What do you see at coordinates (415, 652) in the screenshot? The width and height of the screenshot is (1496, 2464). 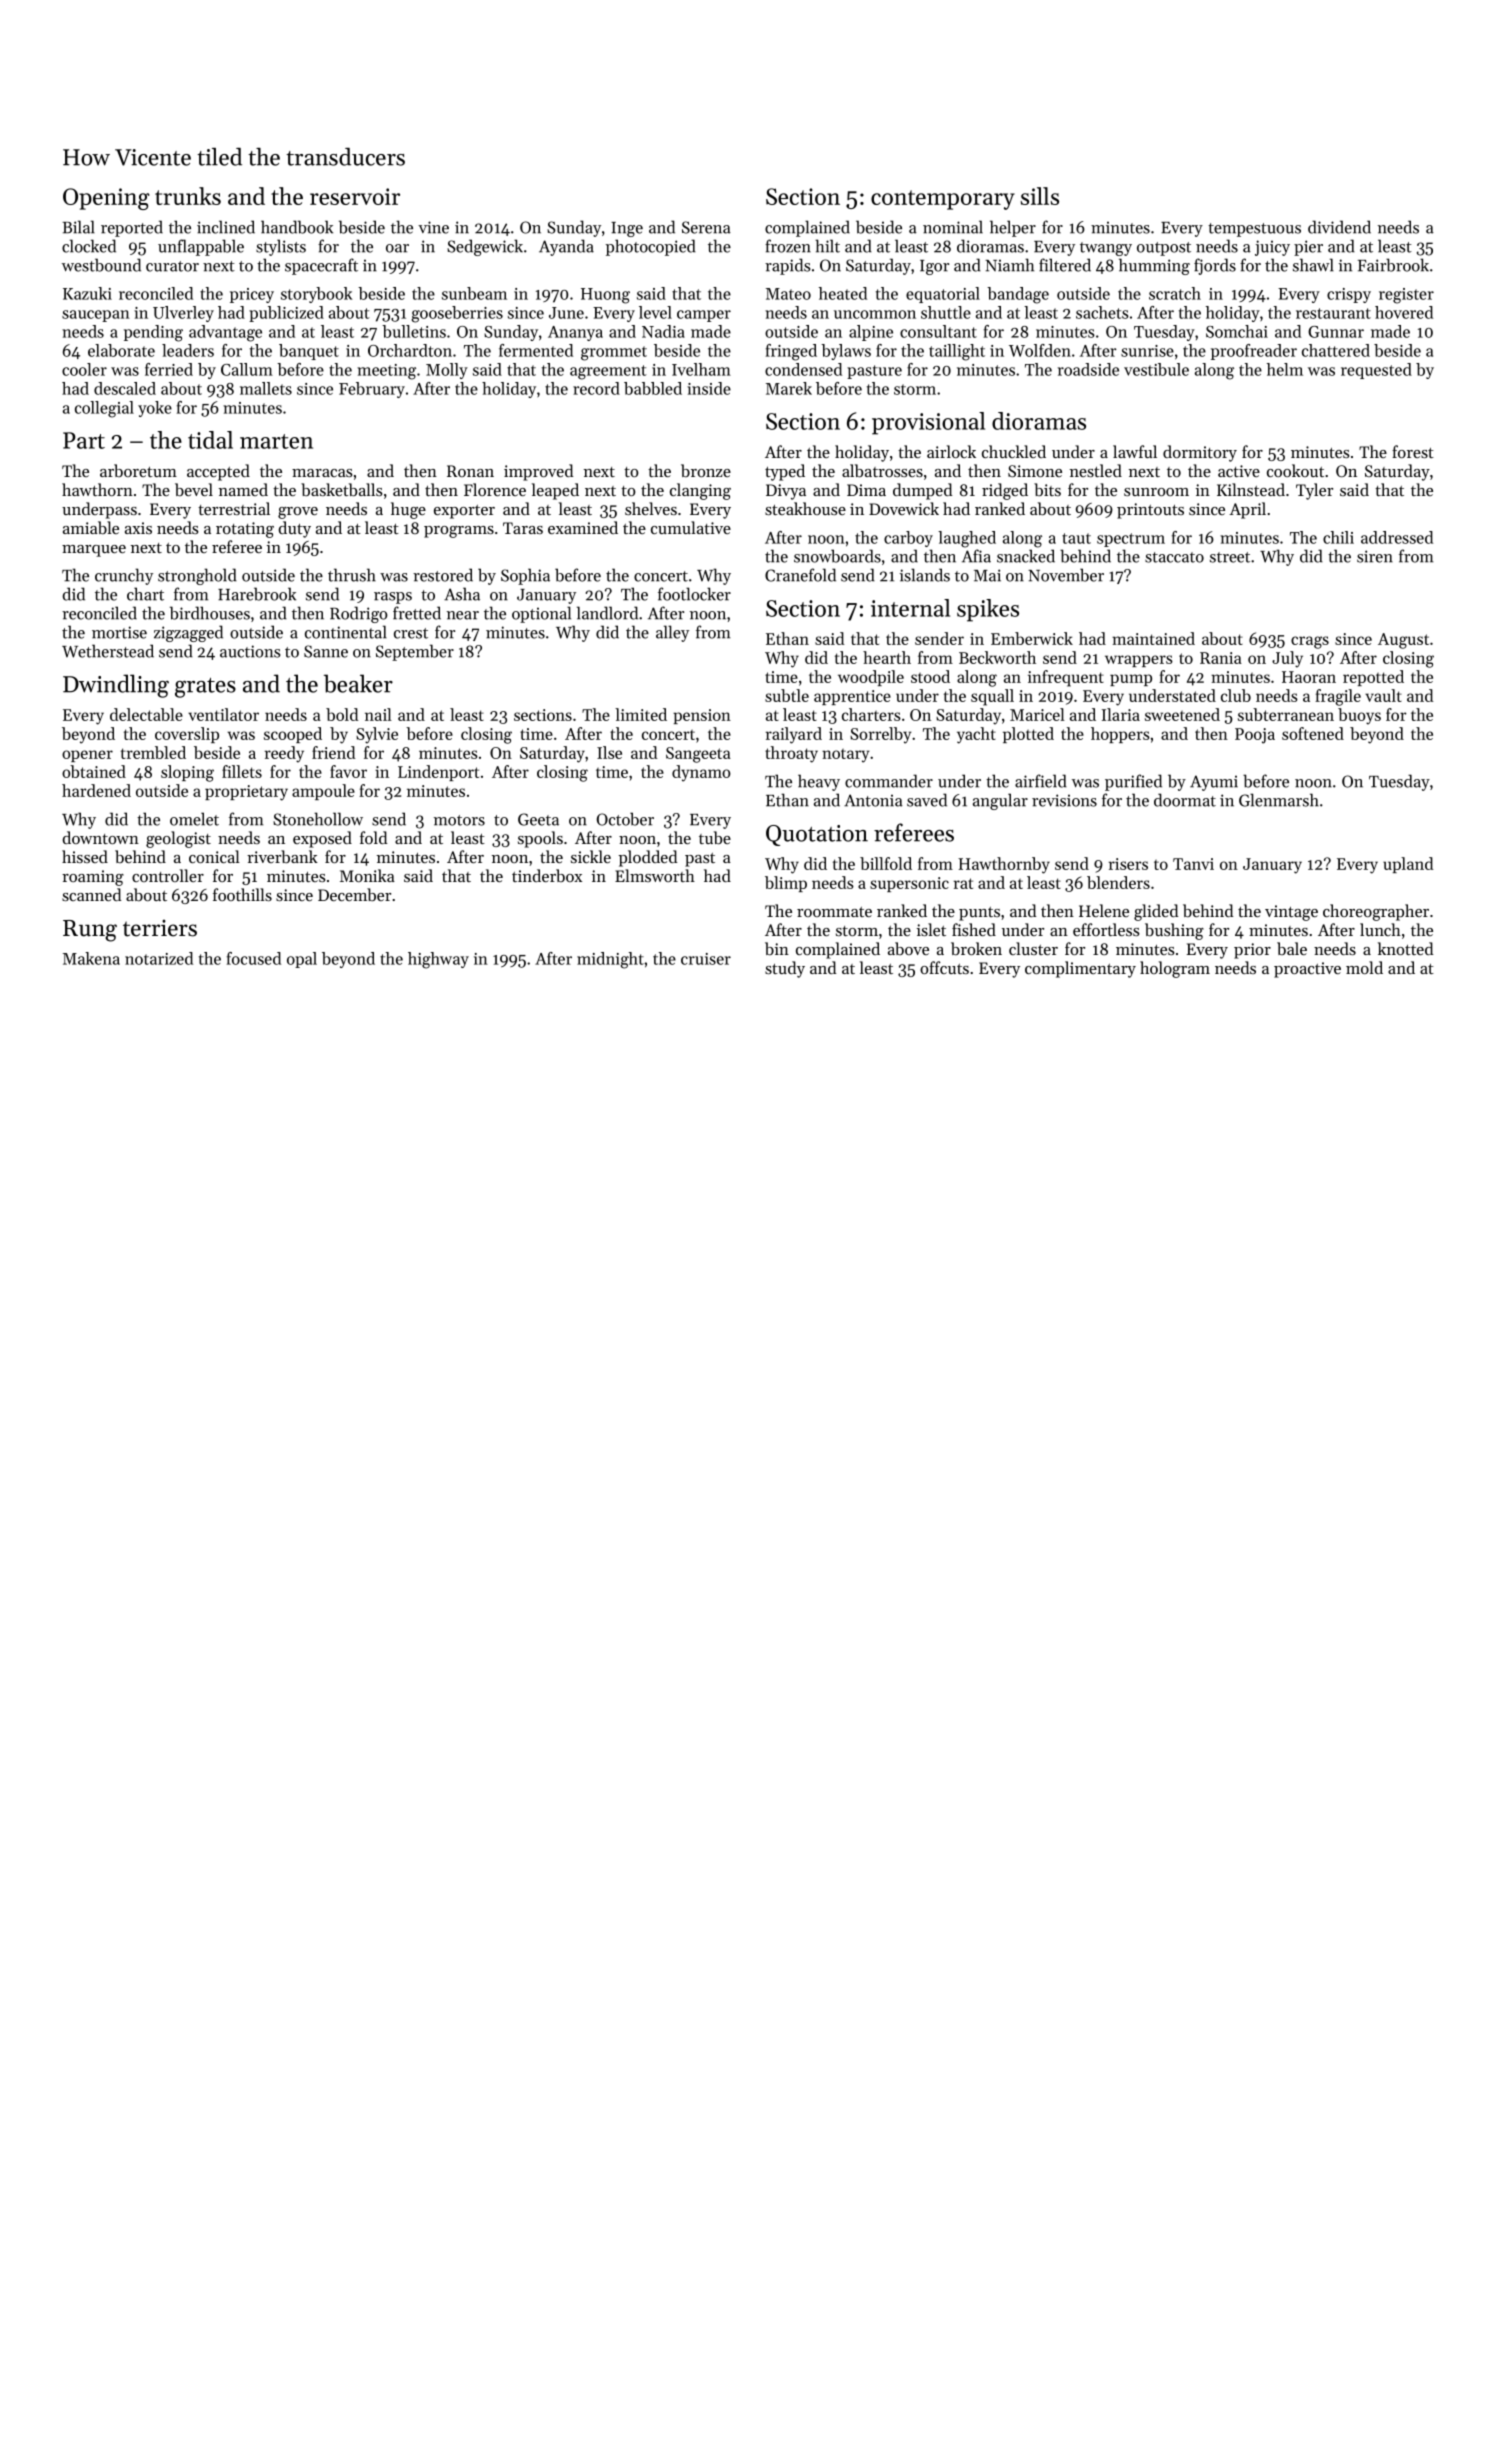 I see `September` at bounding box center [415, 652].
